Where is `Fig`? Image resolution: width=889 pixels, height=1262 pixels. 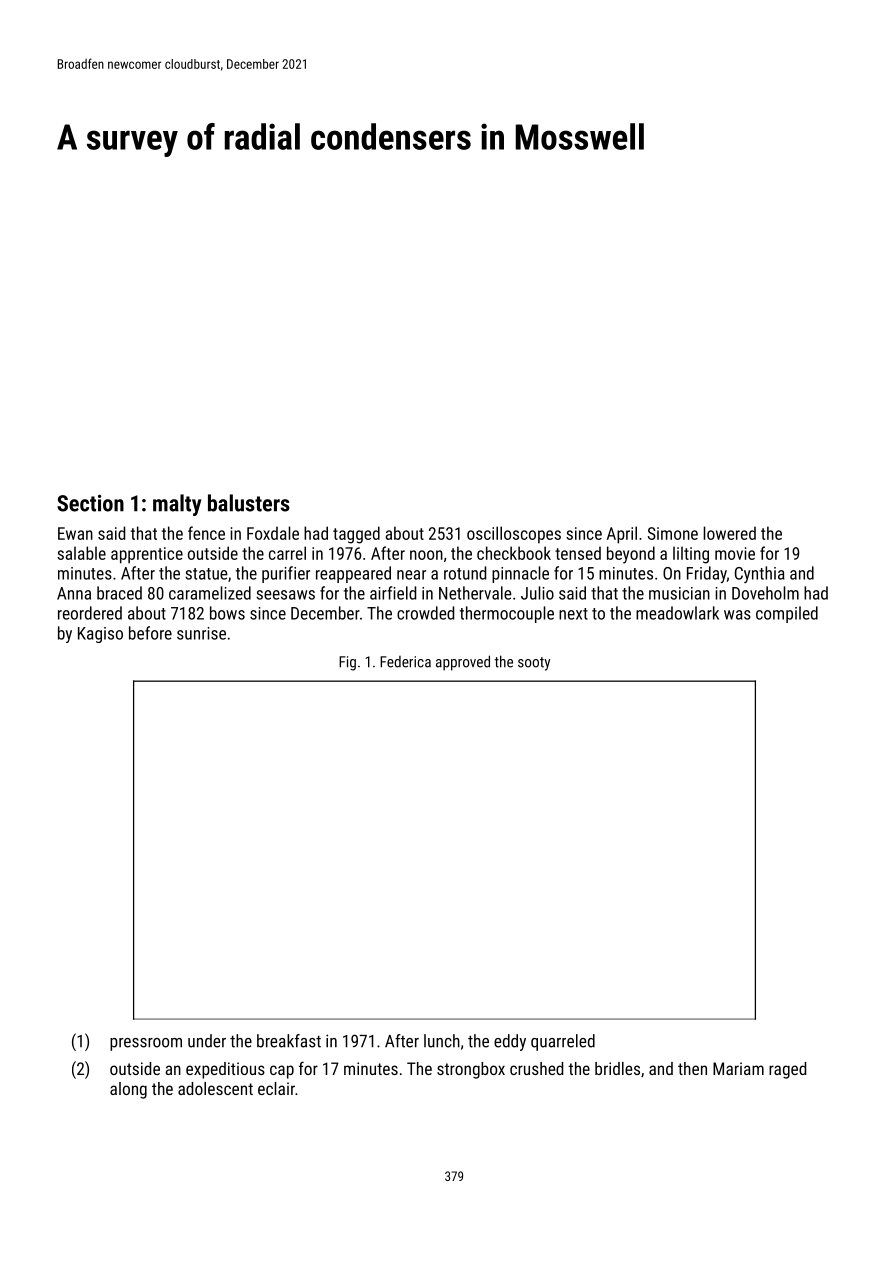 Fig is located at coordinates (347, 663).
